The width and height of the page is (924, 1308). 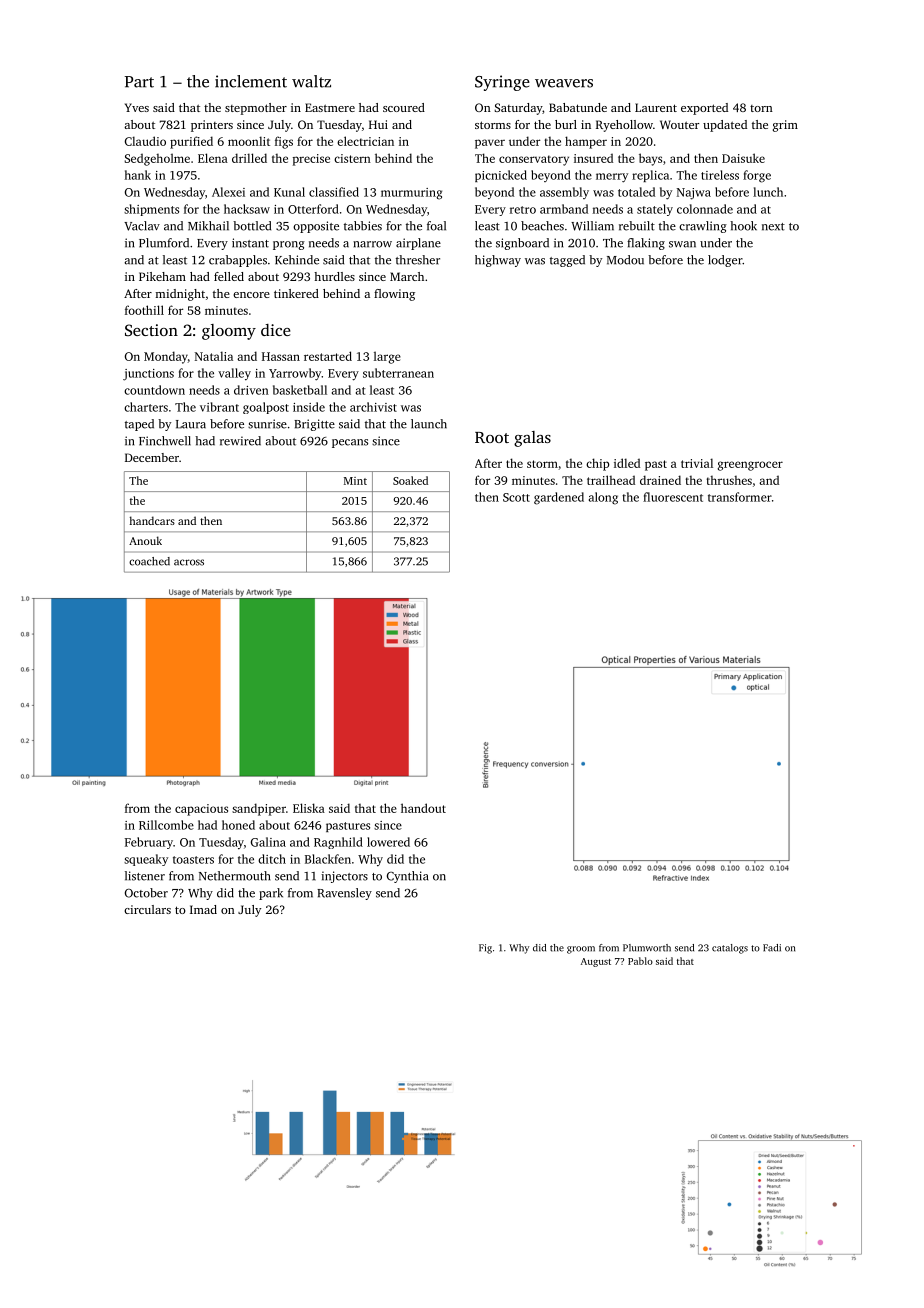 What do you see at coordinates (423, 808) in the page?
I see `handout` at bounding box center [423, 808].
